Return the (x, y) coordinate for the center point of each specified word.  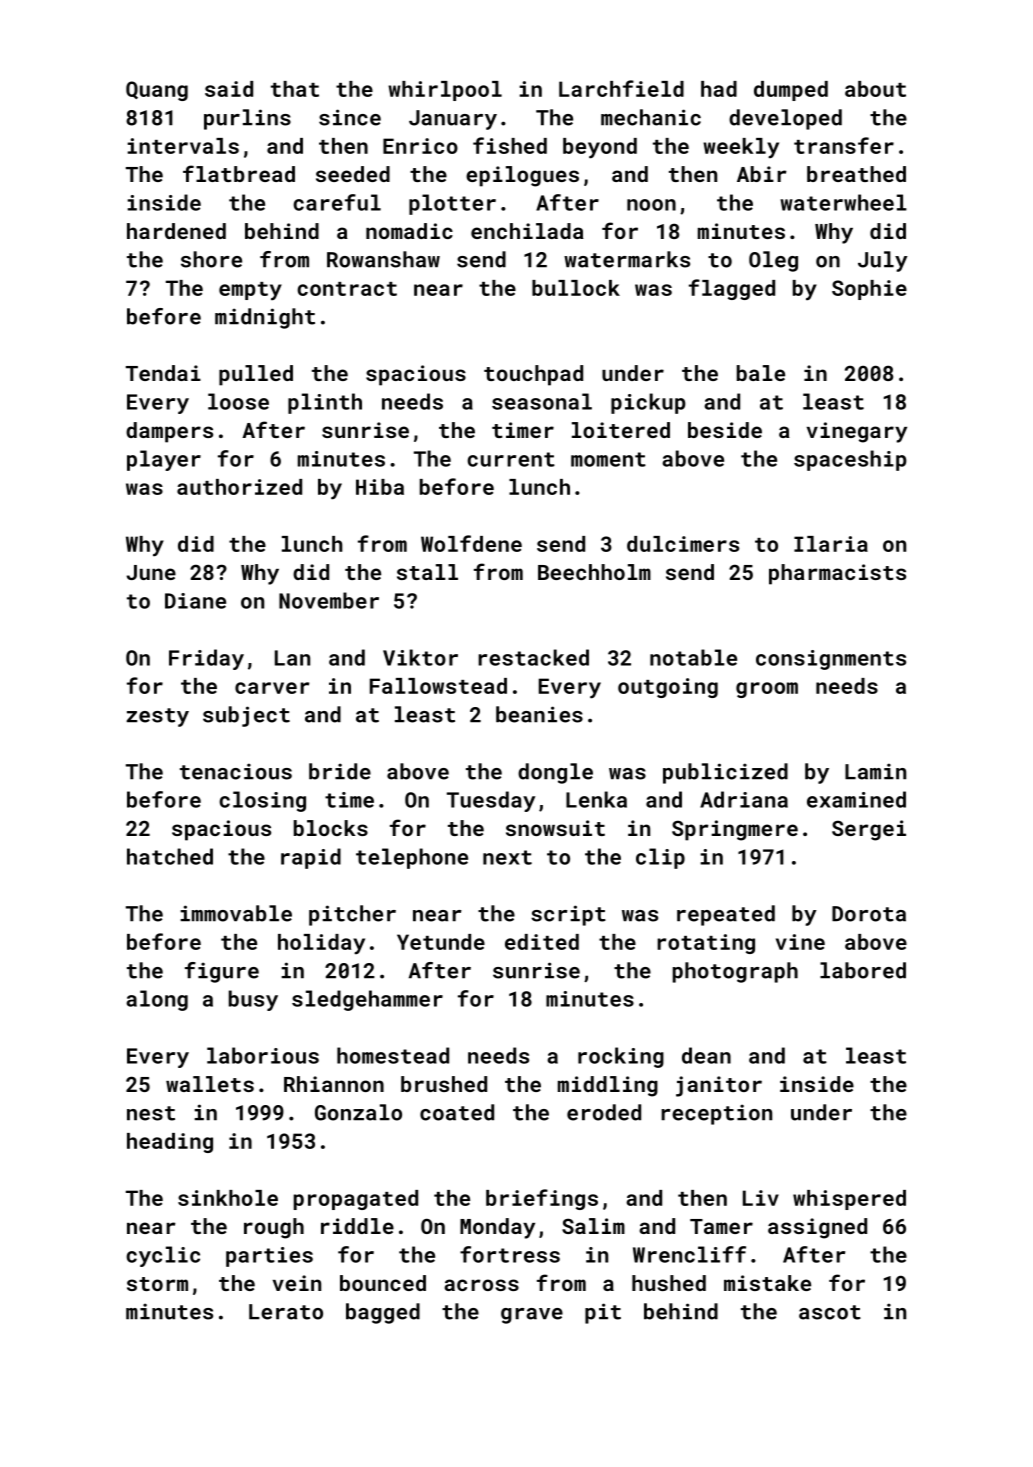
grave (532, 1316)
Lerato (286, 1312)
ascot (830, 1312)
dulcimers (683, 544)
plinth (325, 403)
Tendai (163, 373)
